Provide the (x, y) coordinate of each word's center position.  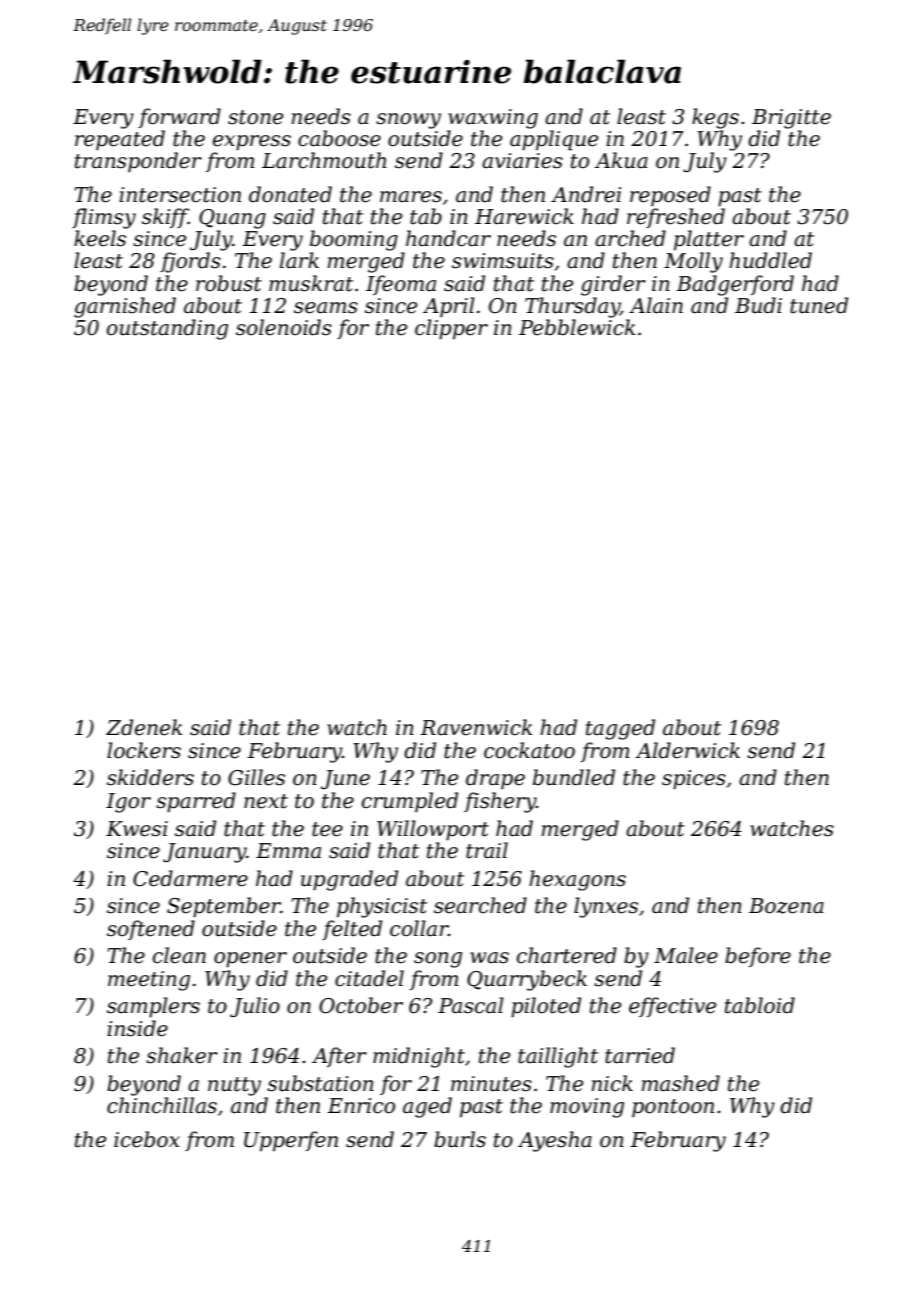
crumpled (410, 802)
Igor (128, 803)
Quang (232, 219)
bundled (574, 777)
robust (229, 283)
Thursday (572, 307)
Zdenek (144, 727)
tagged (620, 729)
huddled (770, 260)
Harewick (524, 216)
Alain (656, 305)
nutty (234, 1086)
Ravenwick (476, 727)
